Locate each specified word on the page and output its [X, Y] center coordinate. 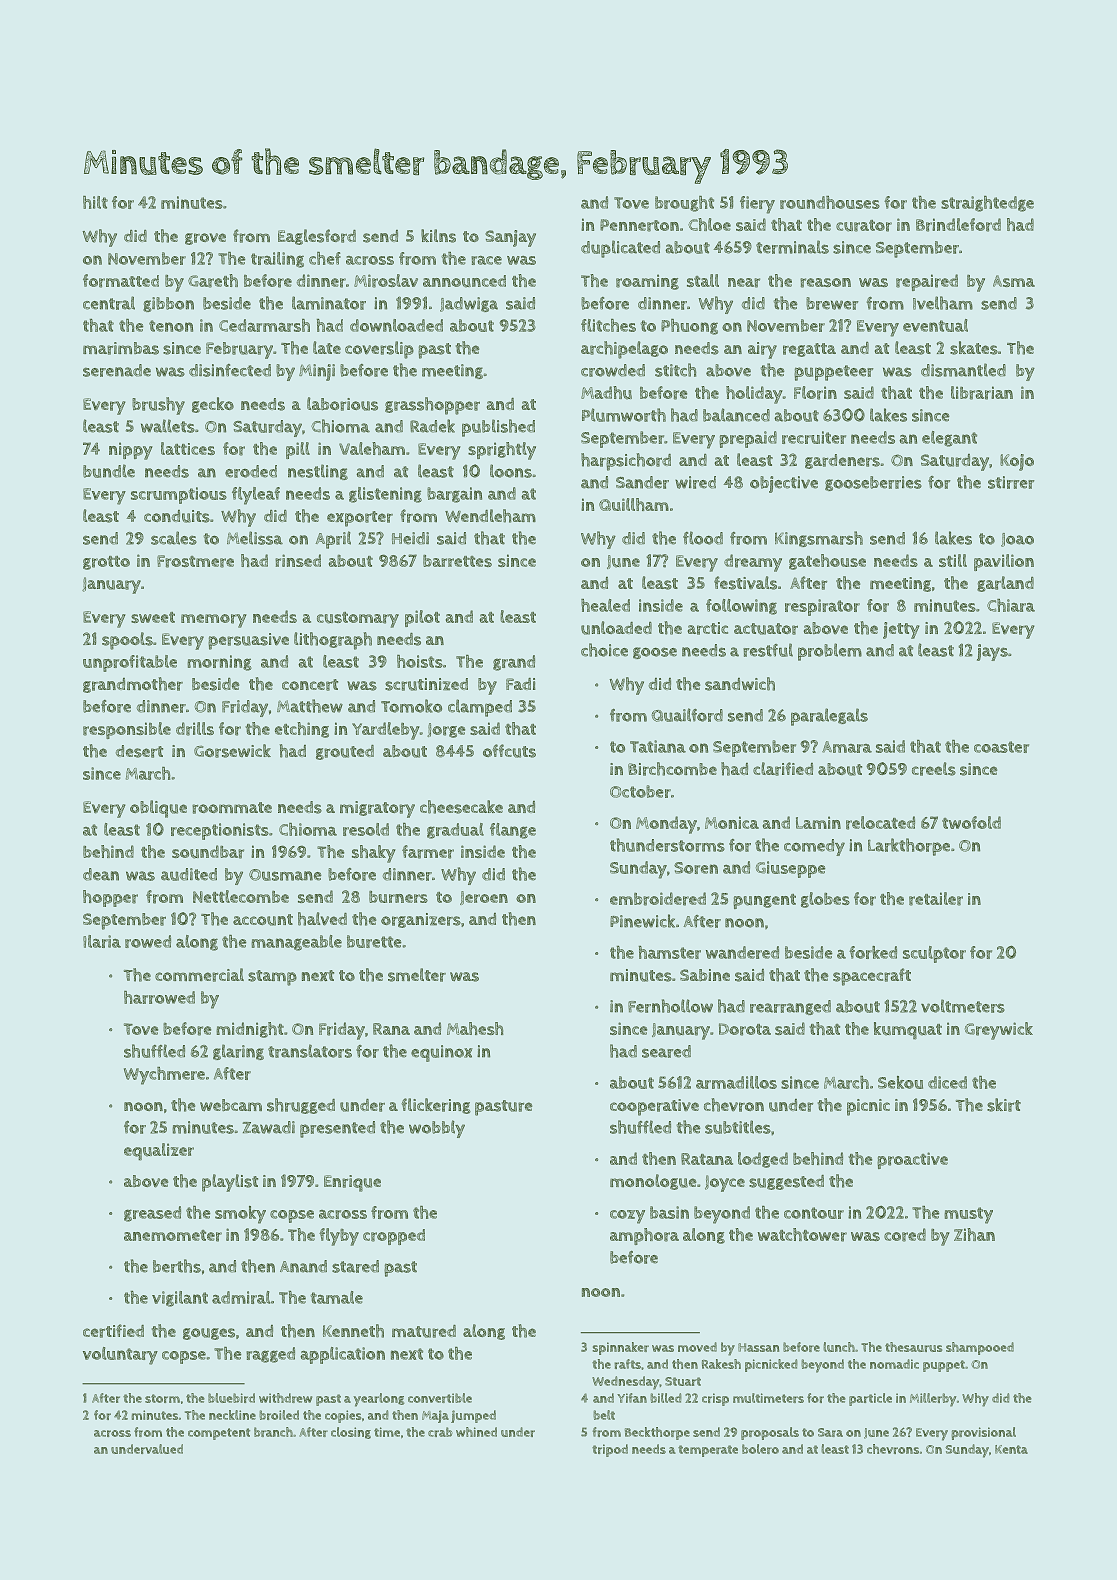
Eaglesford [317, 237]
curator [864, 226]
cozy [627, 1217]
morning [219, 663]
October [640, 791]
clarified [783, 769]
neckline [232, 1415]
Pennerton [639, 225]
